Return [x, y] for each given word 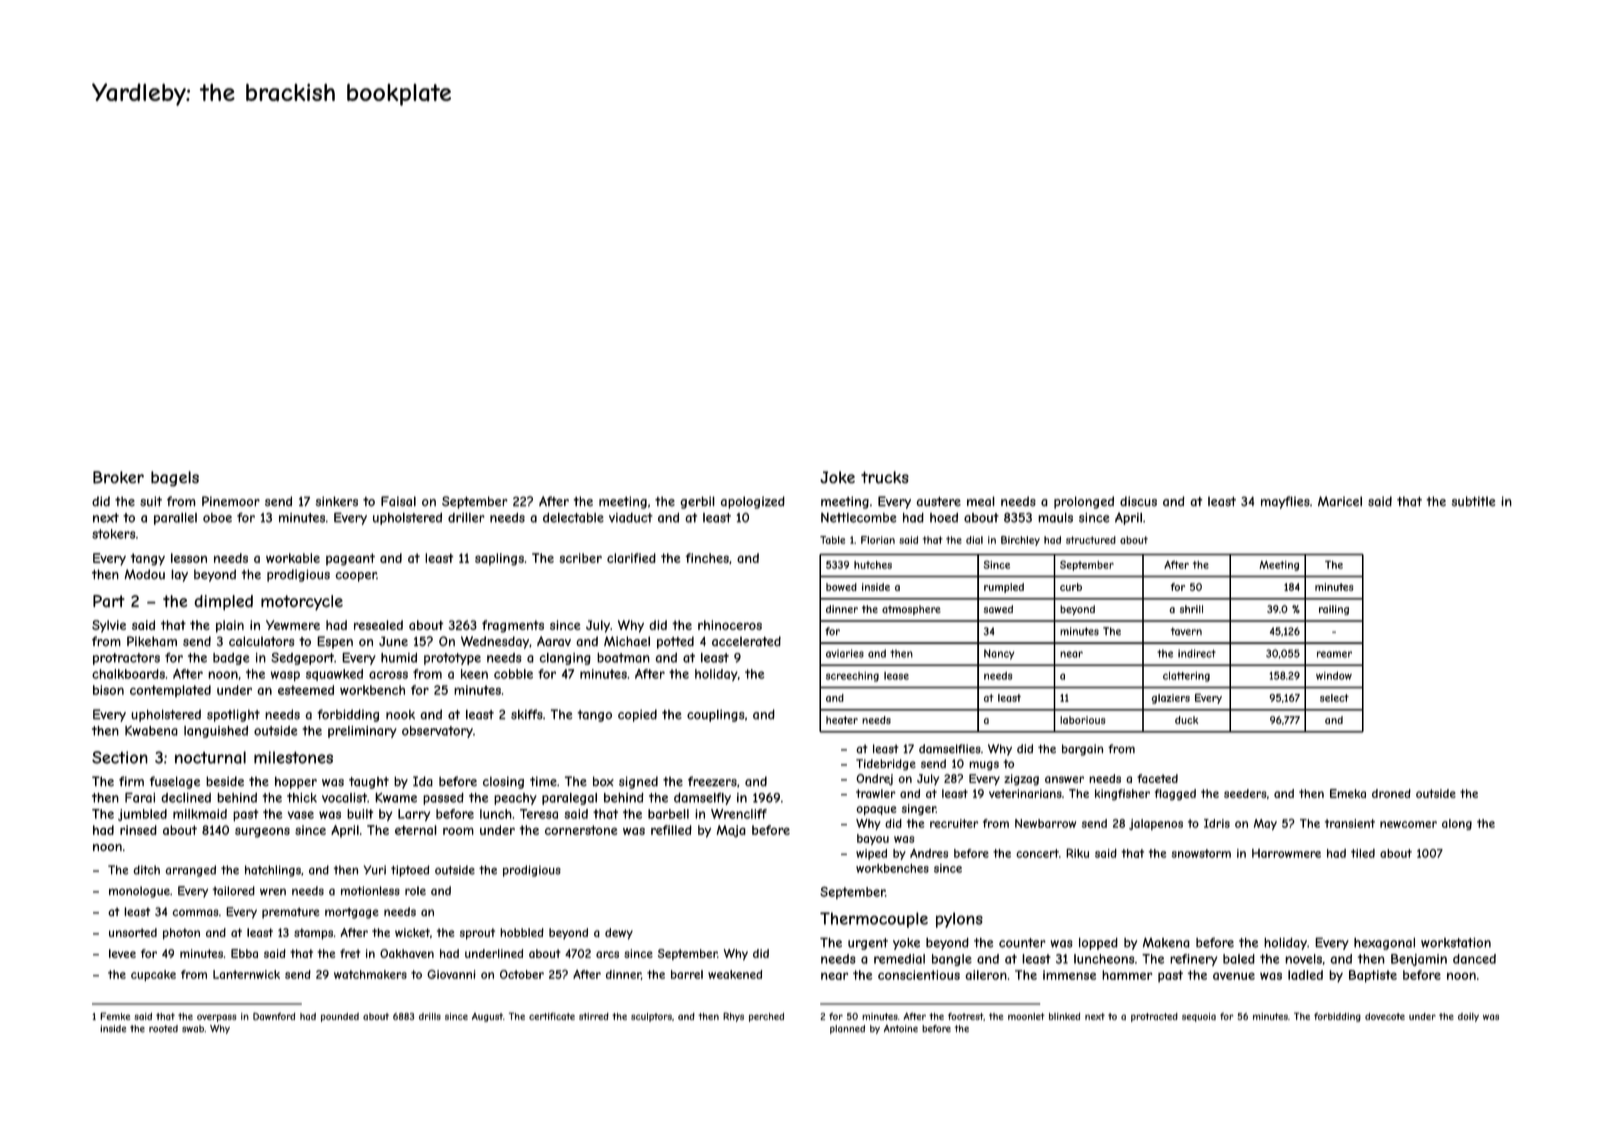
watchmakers [370, 974]
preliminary [362, 732]
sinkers [337, 501]
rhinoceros [730, 625]
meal [981, 501]
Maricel [1340, 501]
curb [1071, 587]
